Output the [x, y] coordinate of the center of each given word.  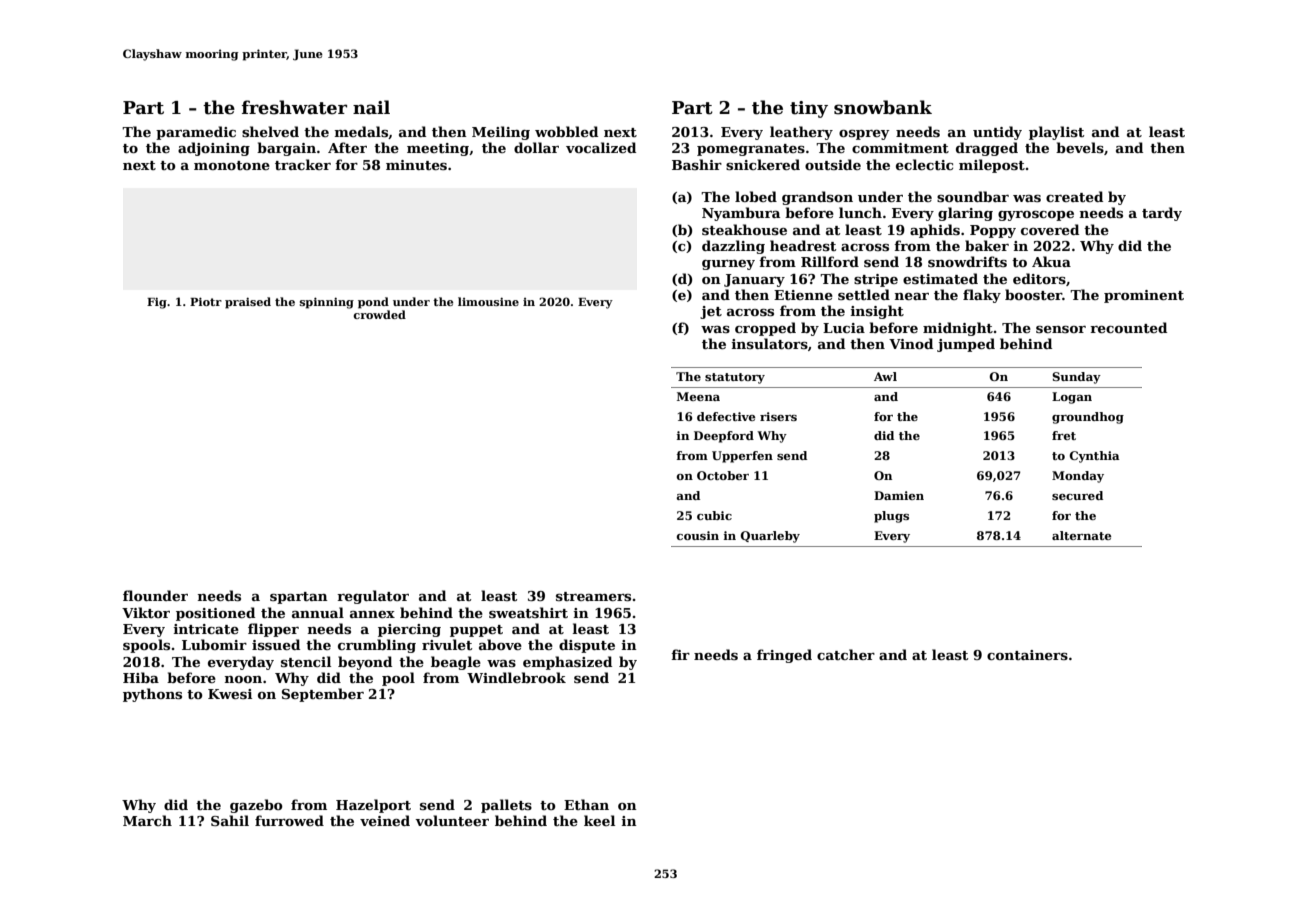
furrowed [289, 820]
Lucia [844, 328]
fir [680, 654]
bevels [1080, 147]
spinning [327, 303]
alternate [1081, 535]
